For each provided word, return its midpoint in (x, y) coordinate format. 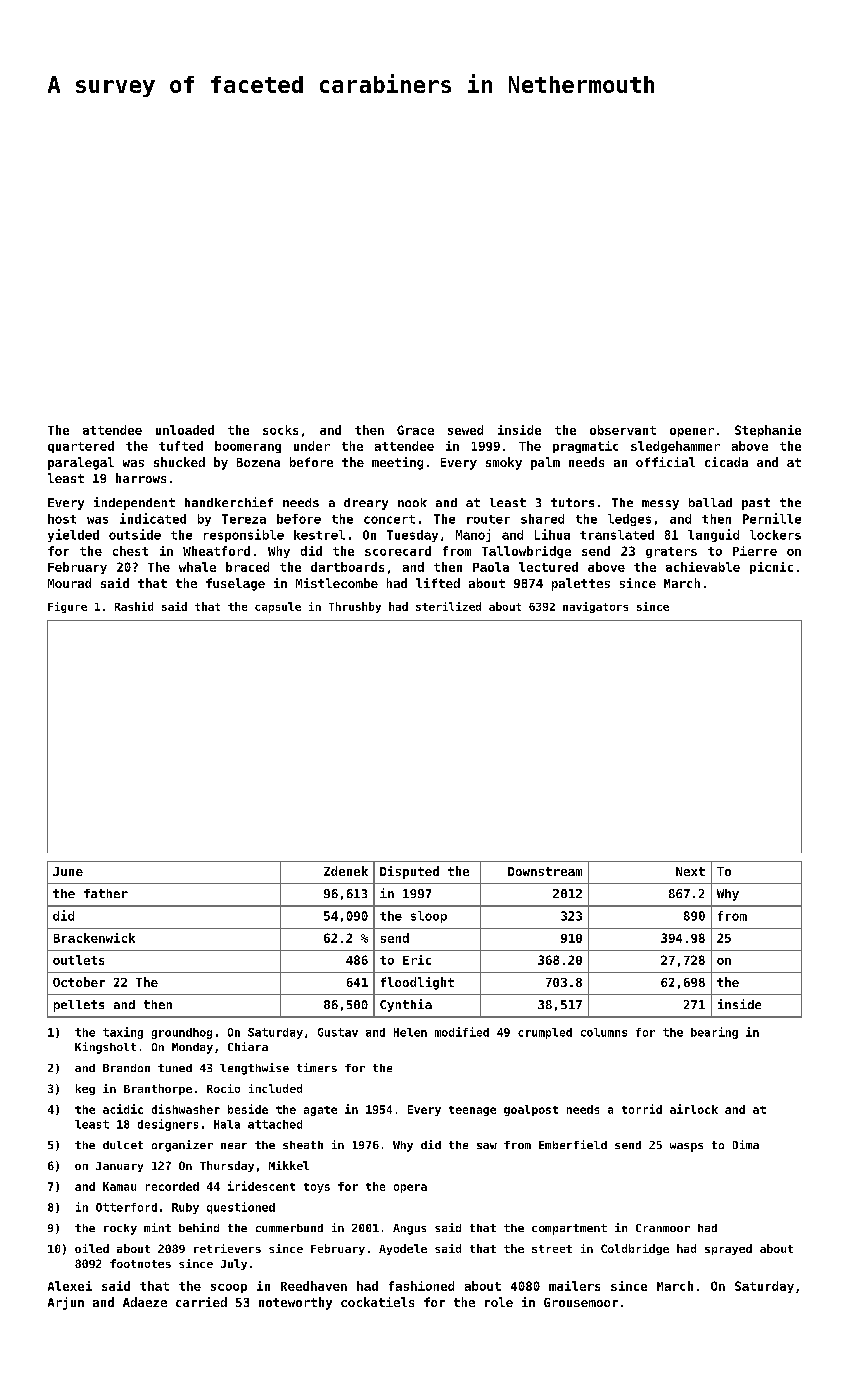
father (106, 893)
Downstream (545, 871)
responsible (244, 535)
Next (690, 871)
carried (201, 1302)
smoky (504, 463)
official (665, 462)
